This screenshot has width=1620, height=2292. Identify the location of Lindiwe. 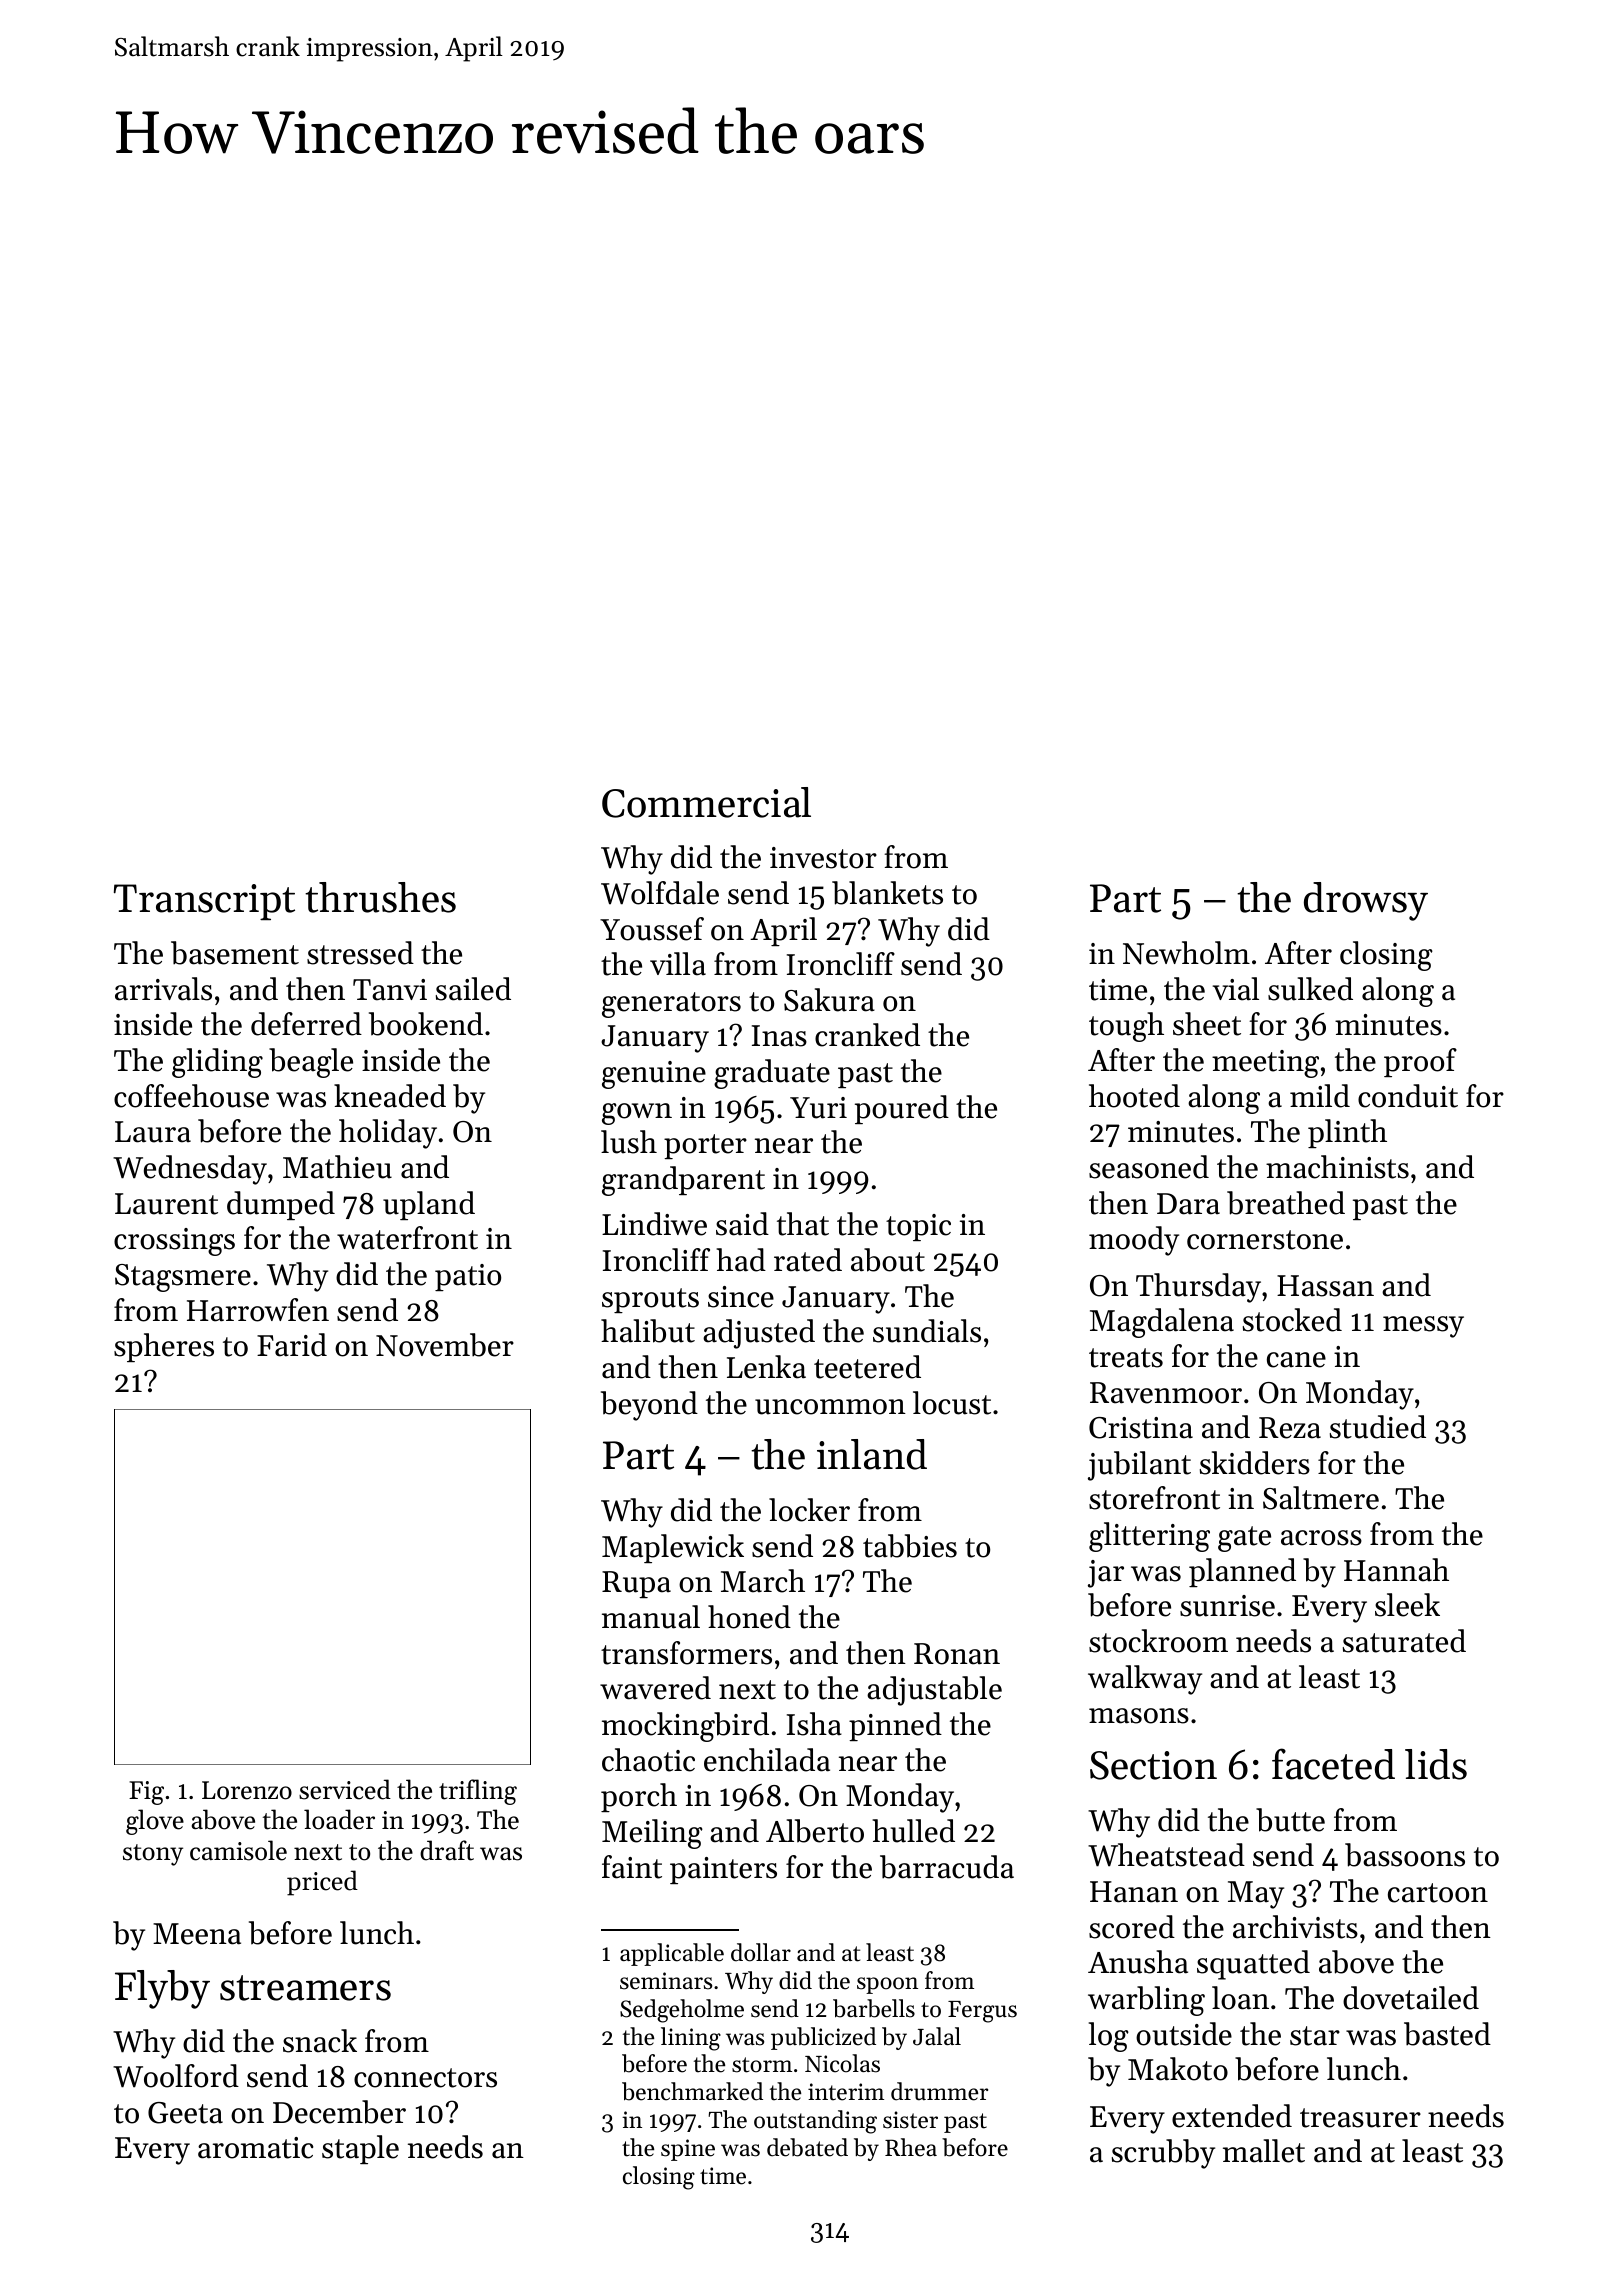
(654, 1224).
